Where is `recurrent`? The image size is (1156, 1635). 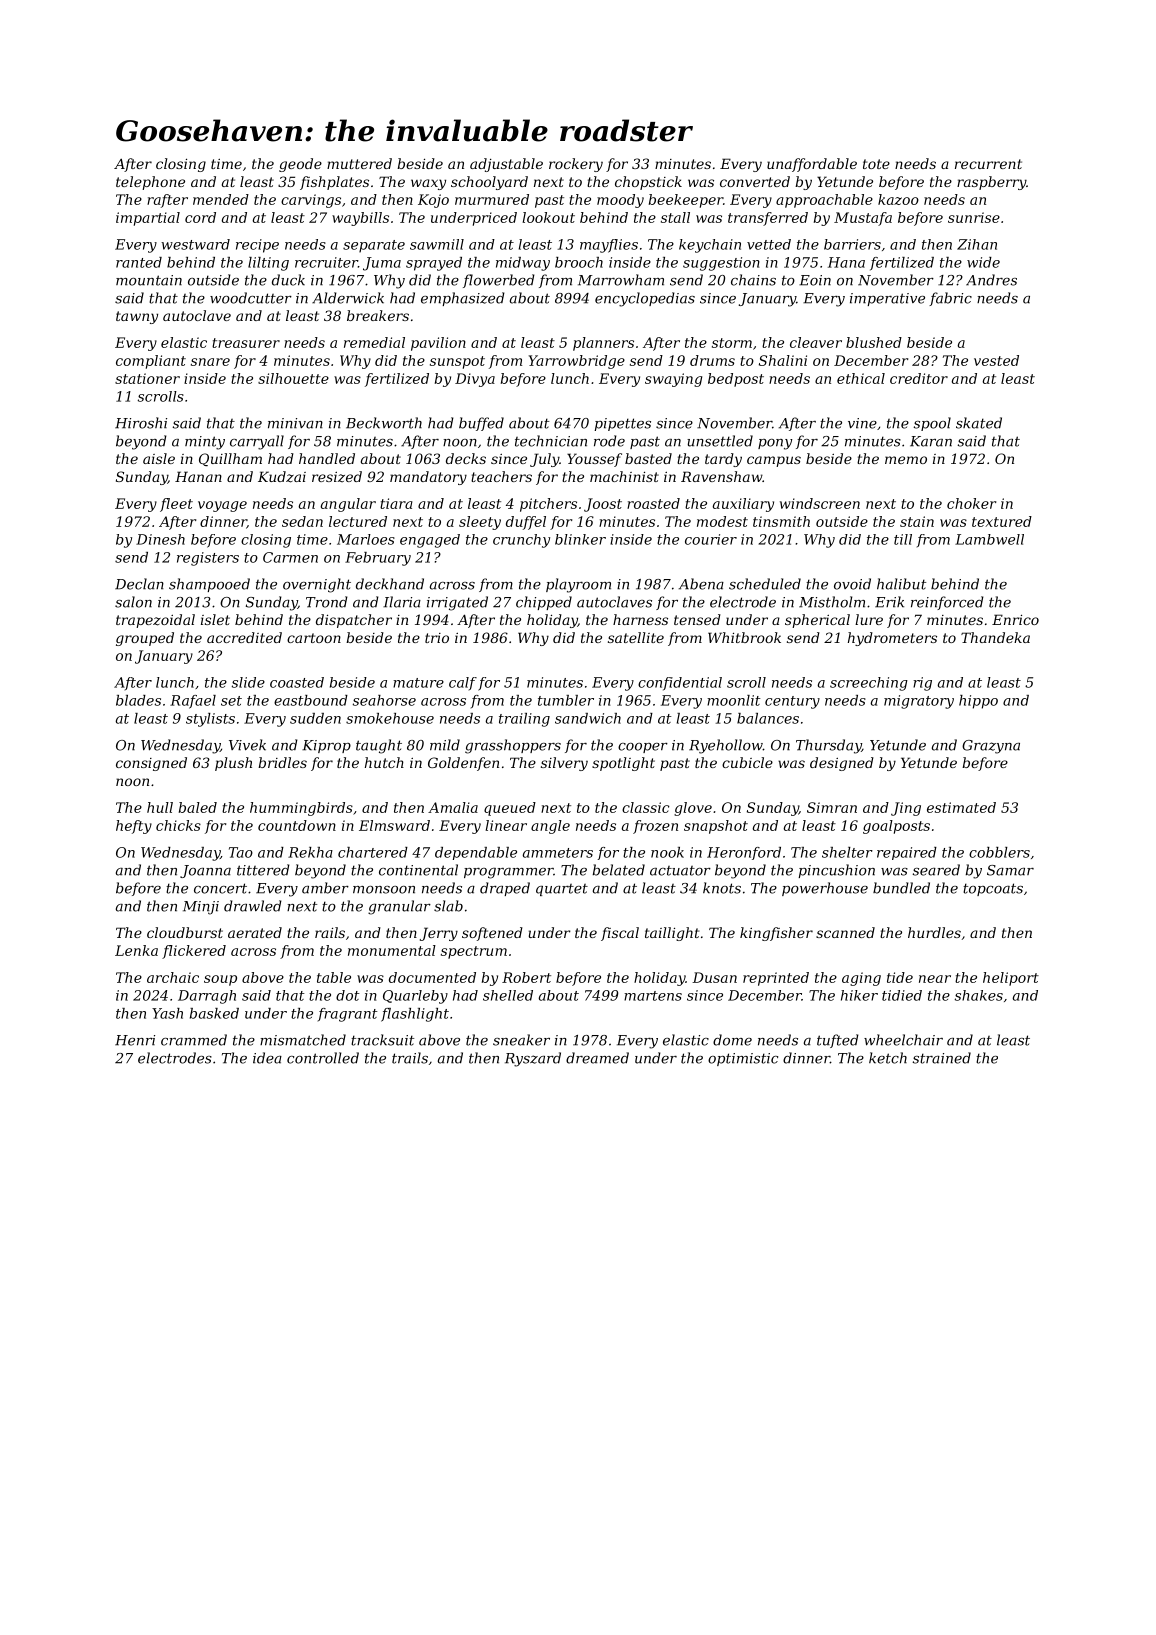 recurrent is located at coordinates (988, 164).
